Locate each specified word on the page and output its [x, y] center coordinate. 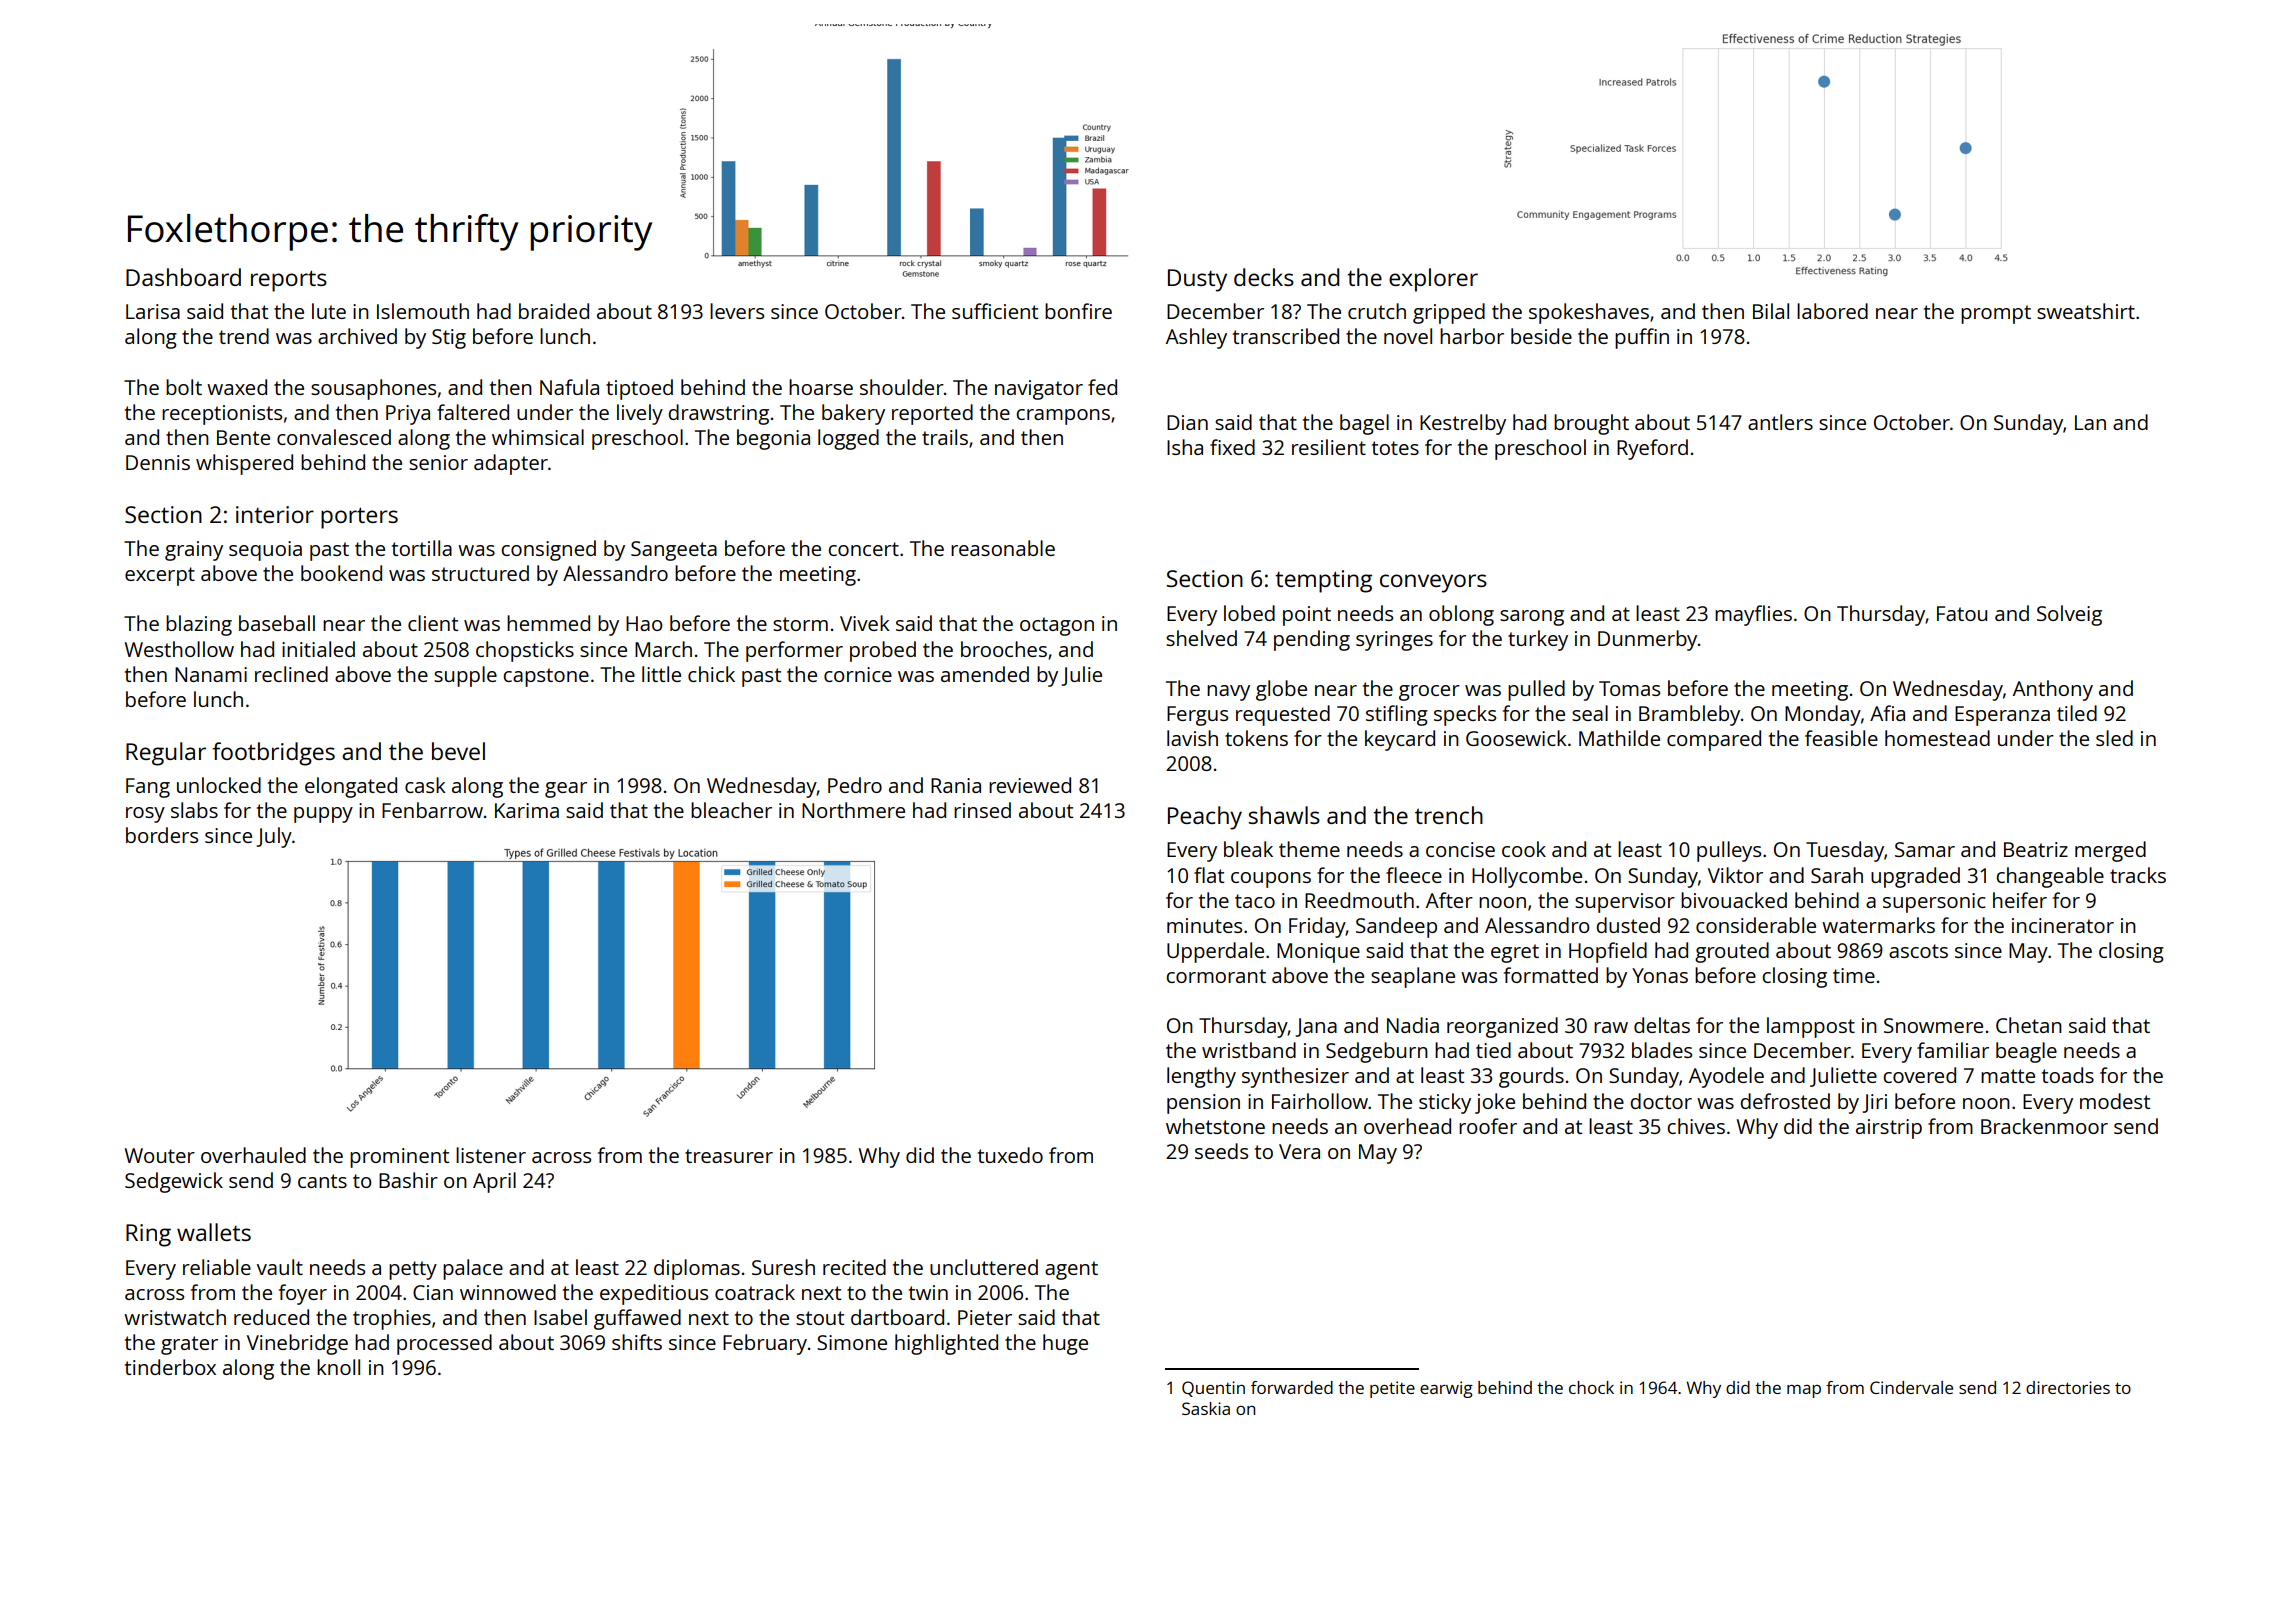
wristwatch [175, 1317]
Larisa [153, 311]
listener [491, 1155]
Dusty [1197, 280]
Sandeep [1396, 927]
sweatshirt [2086, 311]
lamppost [1811, 1027]
